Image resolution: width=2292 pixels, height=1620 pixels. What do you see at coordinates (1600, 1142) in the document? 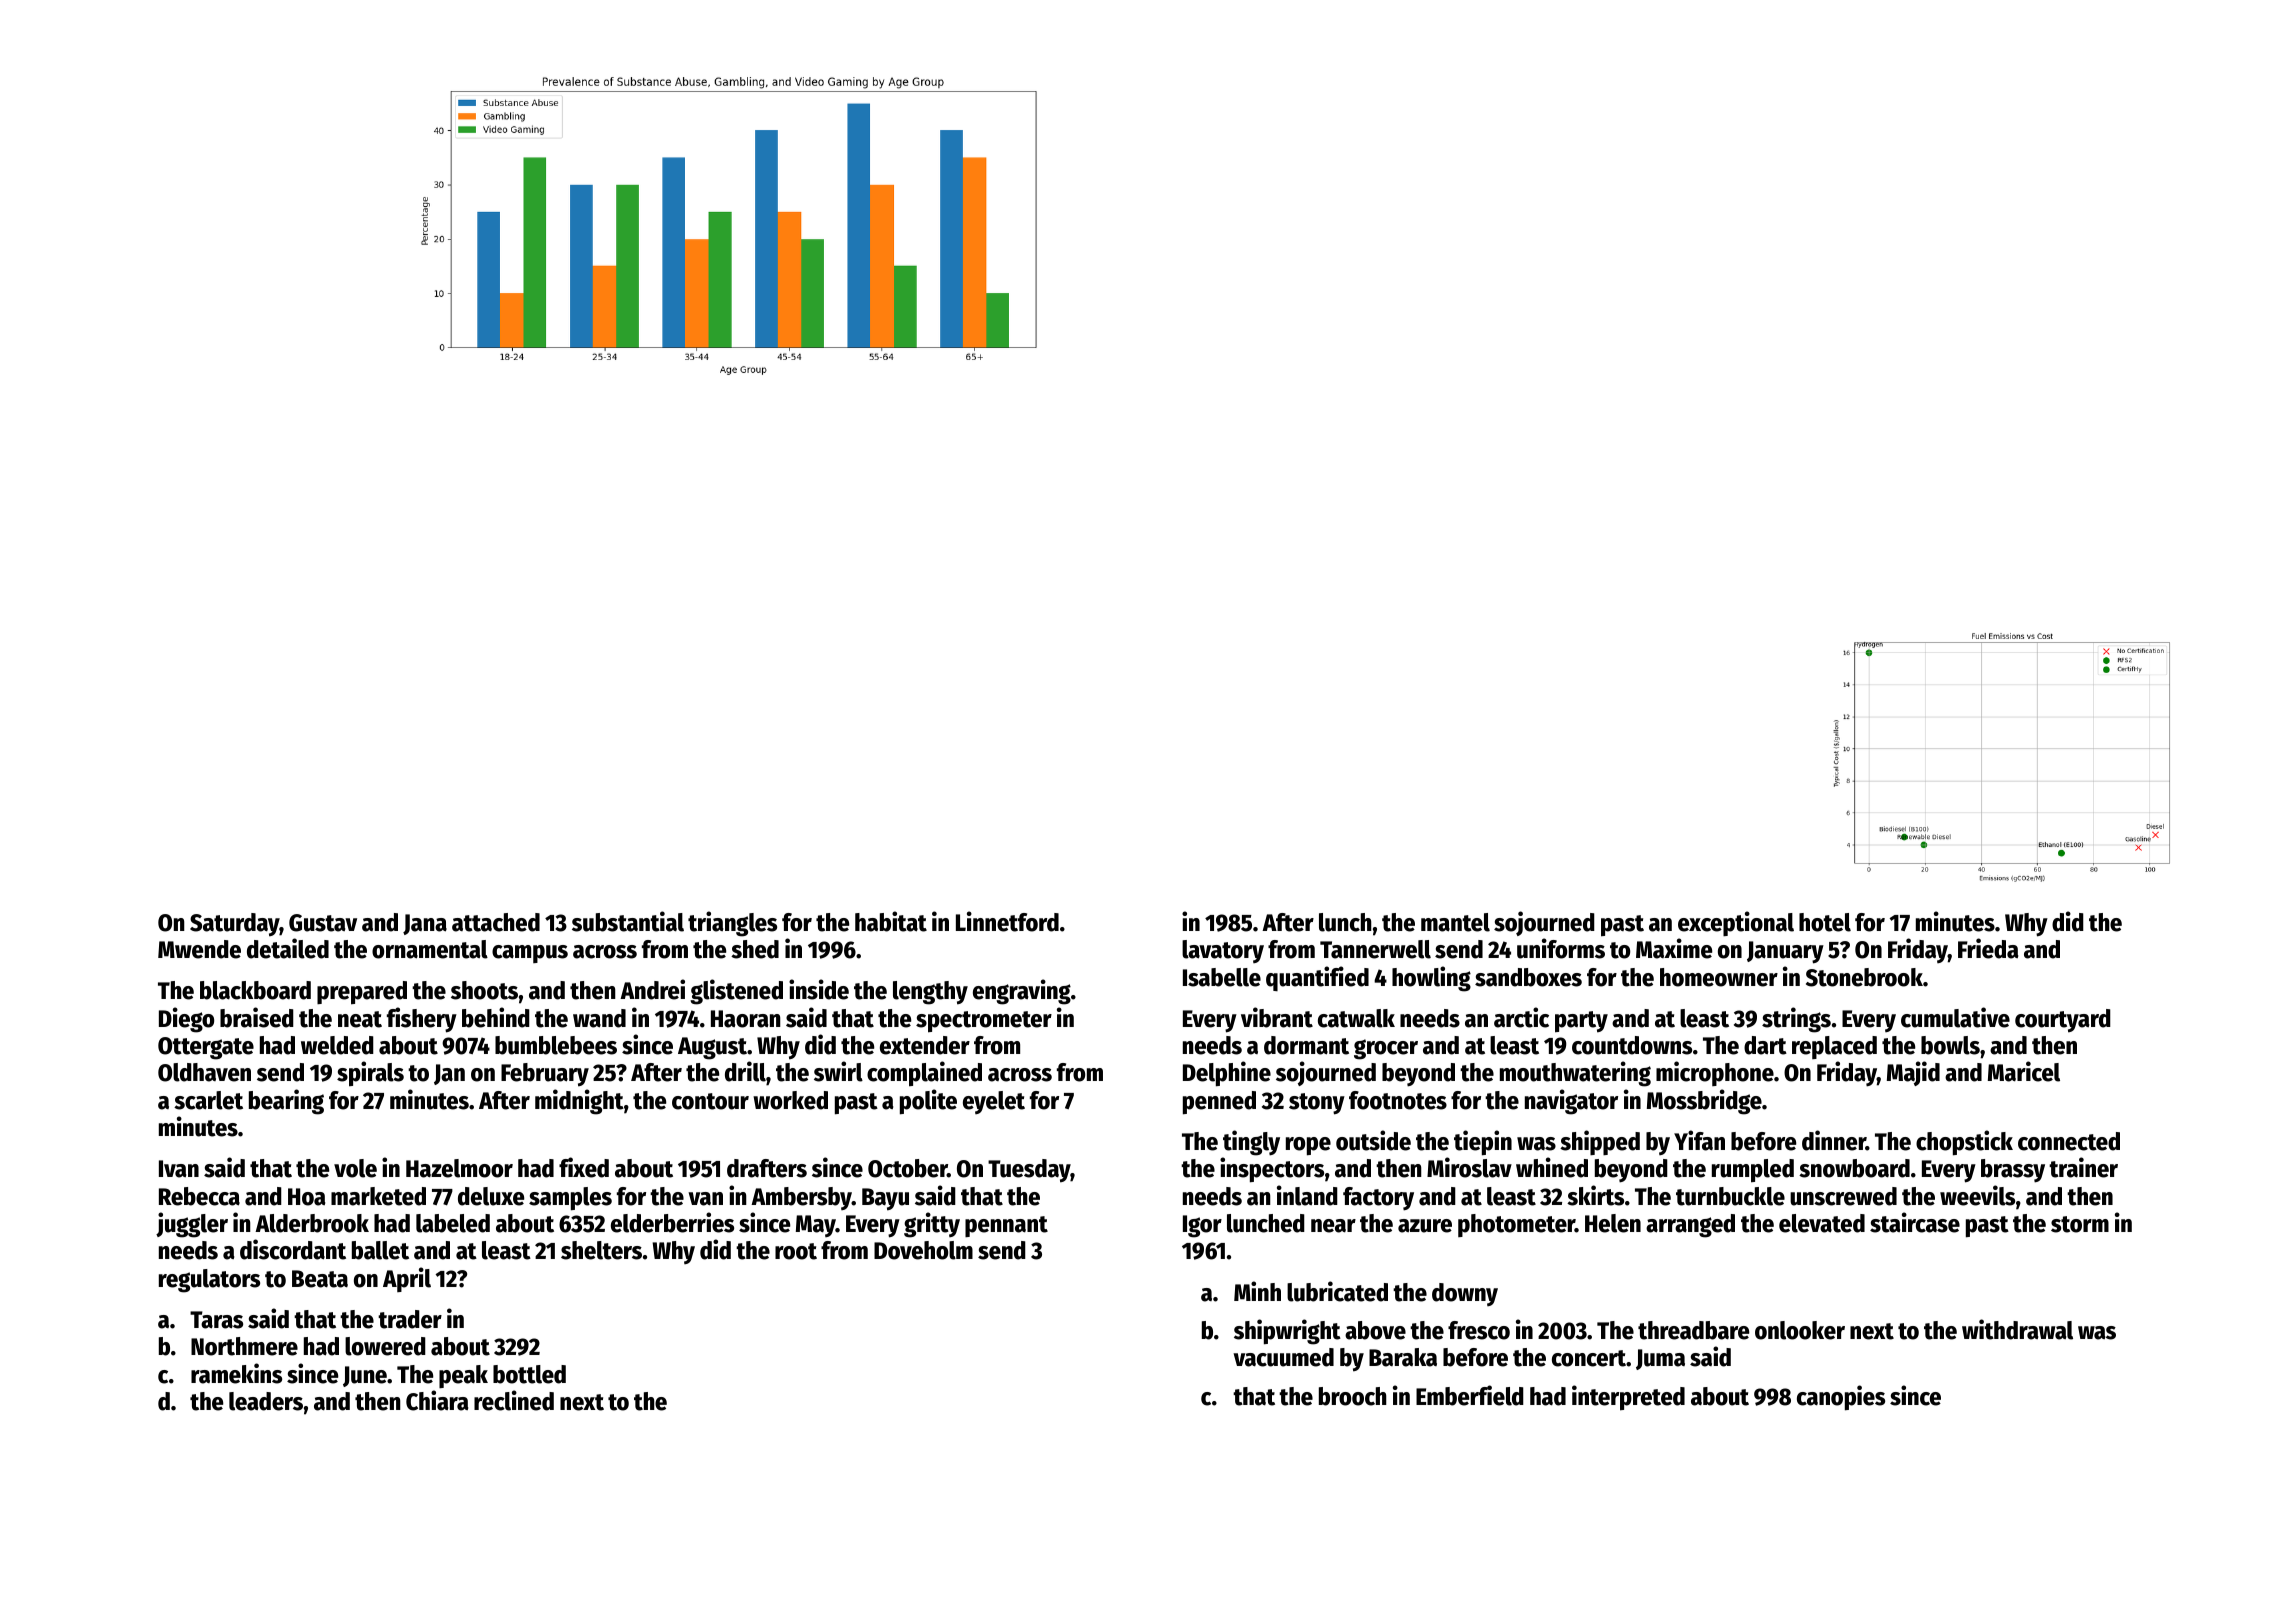
I see `shipped` at bounding box center [1600, 1142].
